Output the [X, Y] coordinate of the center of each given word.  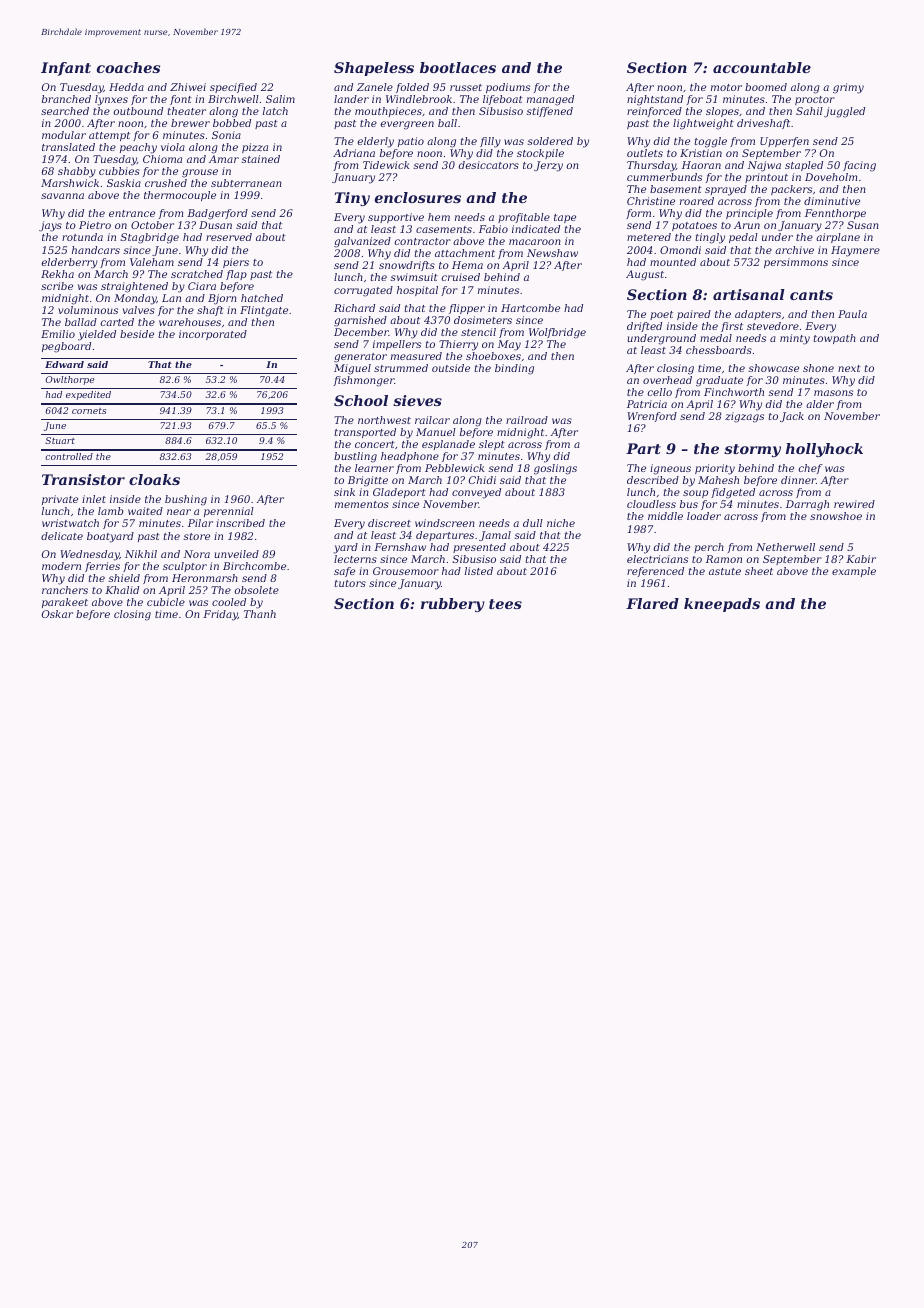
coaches [128, 67]
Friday [220, 615]
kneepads [722, 605]
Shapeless [374, 69]
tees [505, 604]
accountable [762, 67]
